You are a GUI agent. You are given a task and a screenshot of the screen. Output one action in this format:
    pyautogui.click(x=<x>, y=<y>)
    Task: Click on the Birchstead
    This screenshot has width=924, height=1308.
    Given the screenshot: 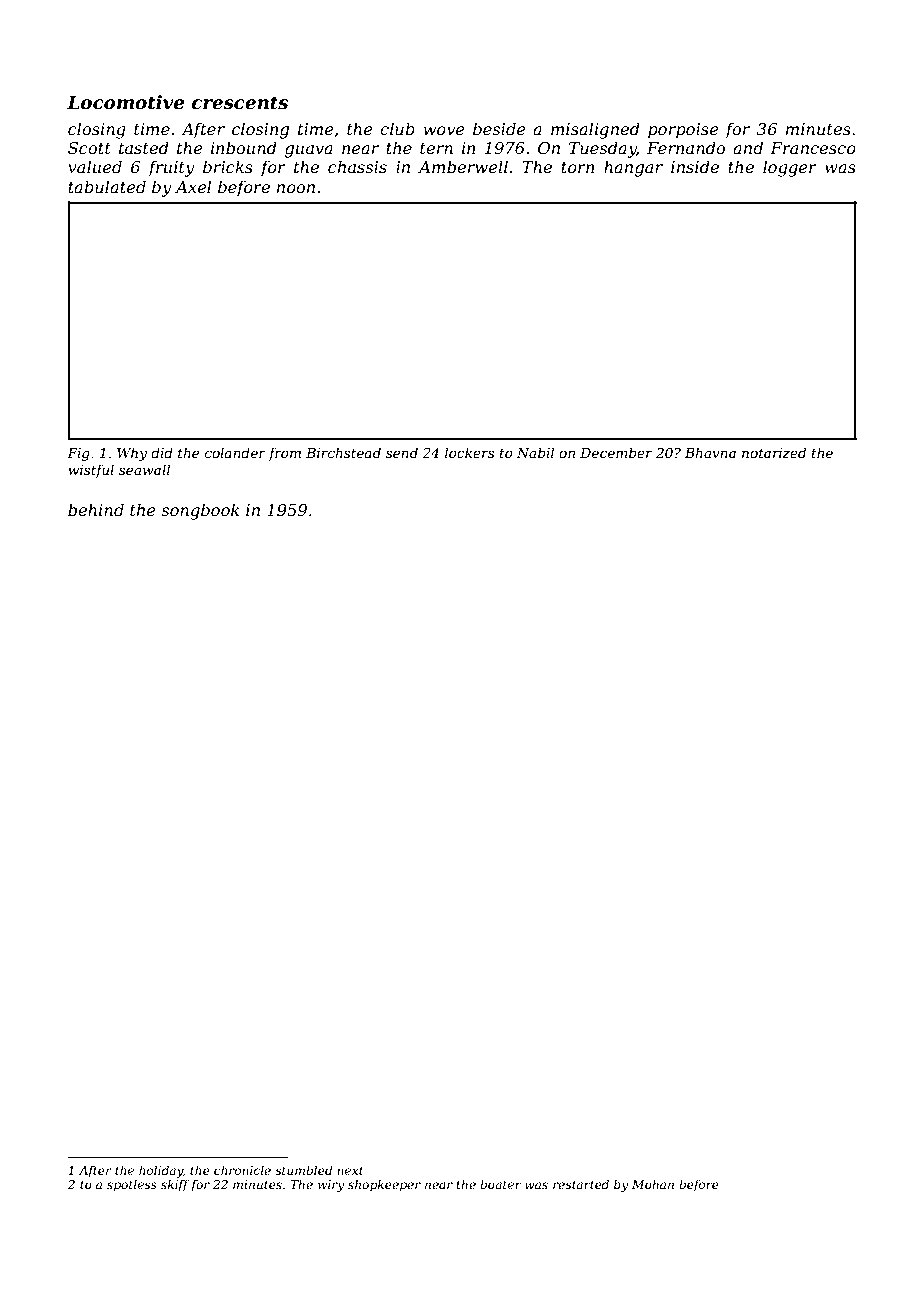 What is the action you would take?
    pyautogui.click(x=343, y=452)
